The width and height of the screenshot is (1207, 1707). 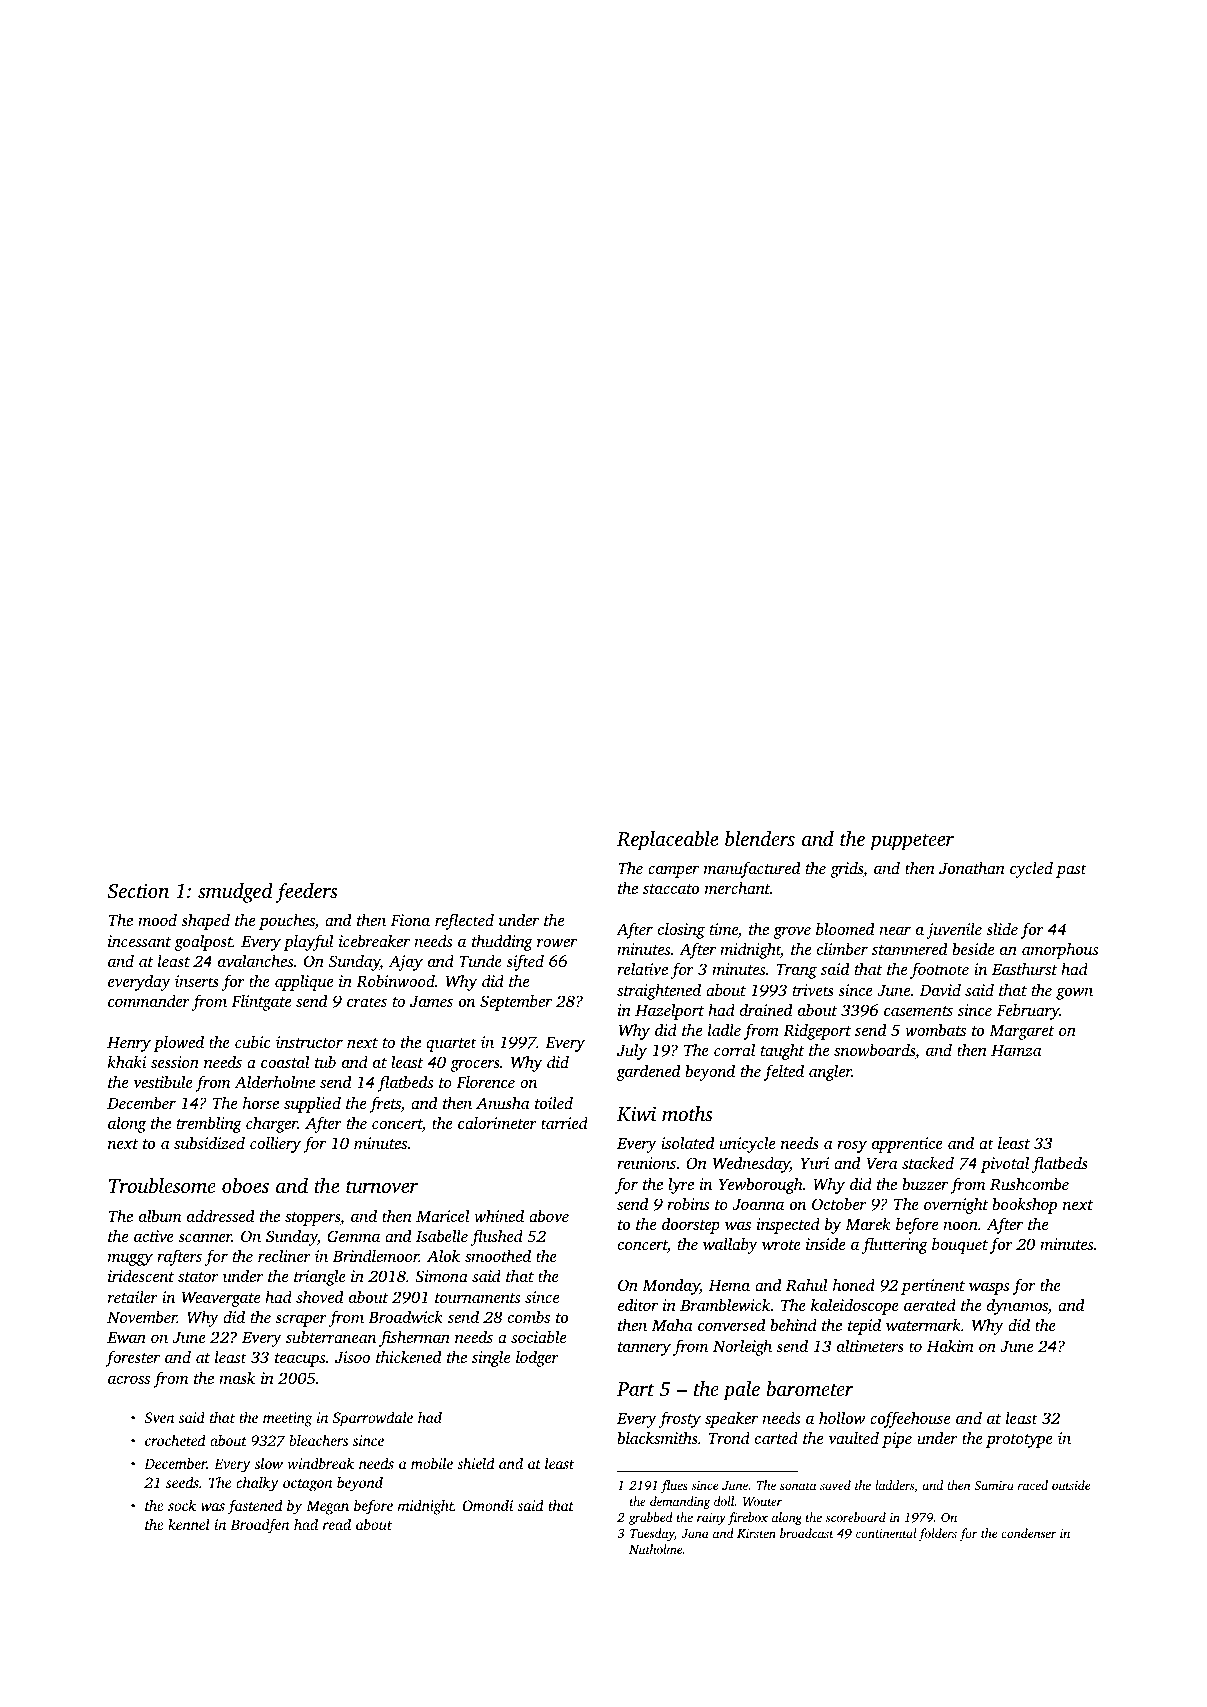 What do you see at coordinates (220, 1215) in the screenshot?
I see `addressed` at bounding box center [220, 1215].
